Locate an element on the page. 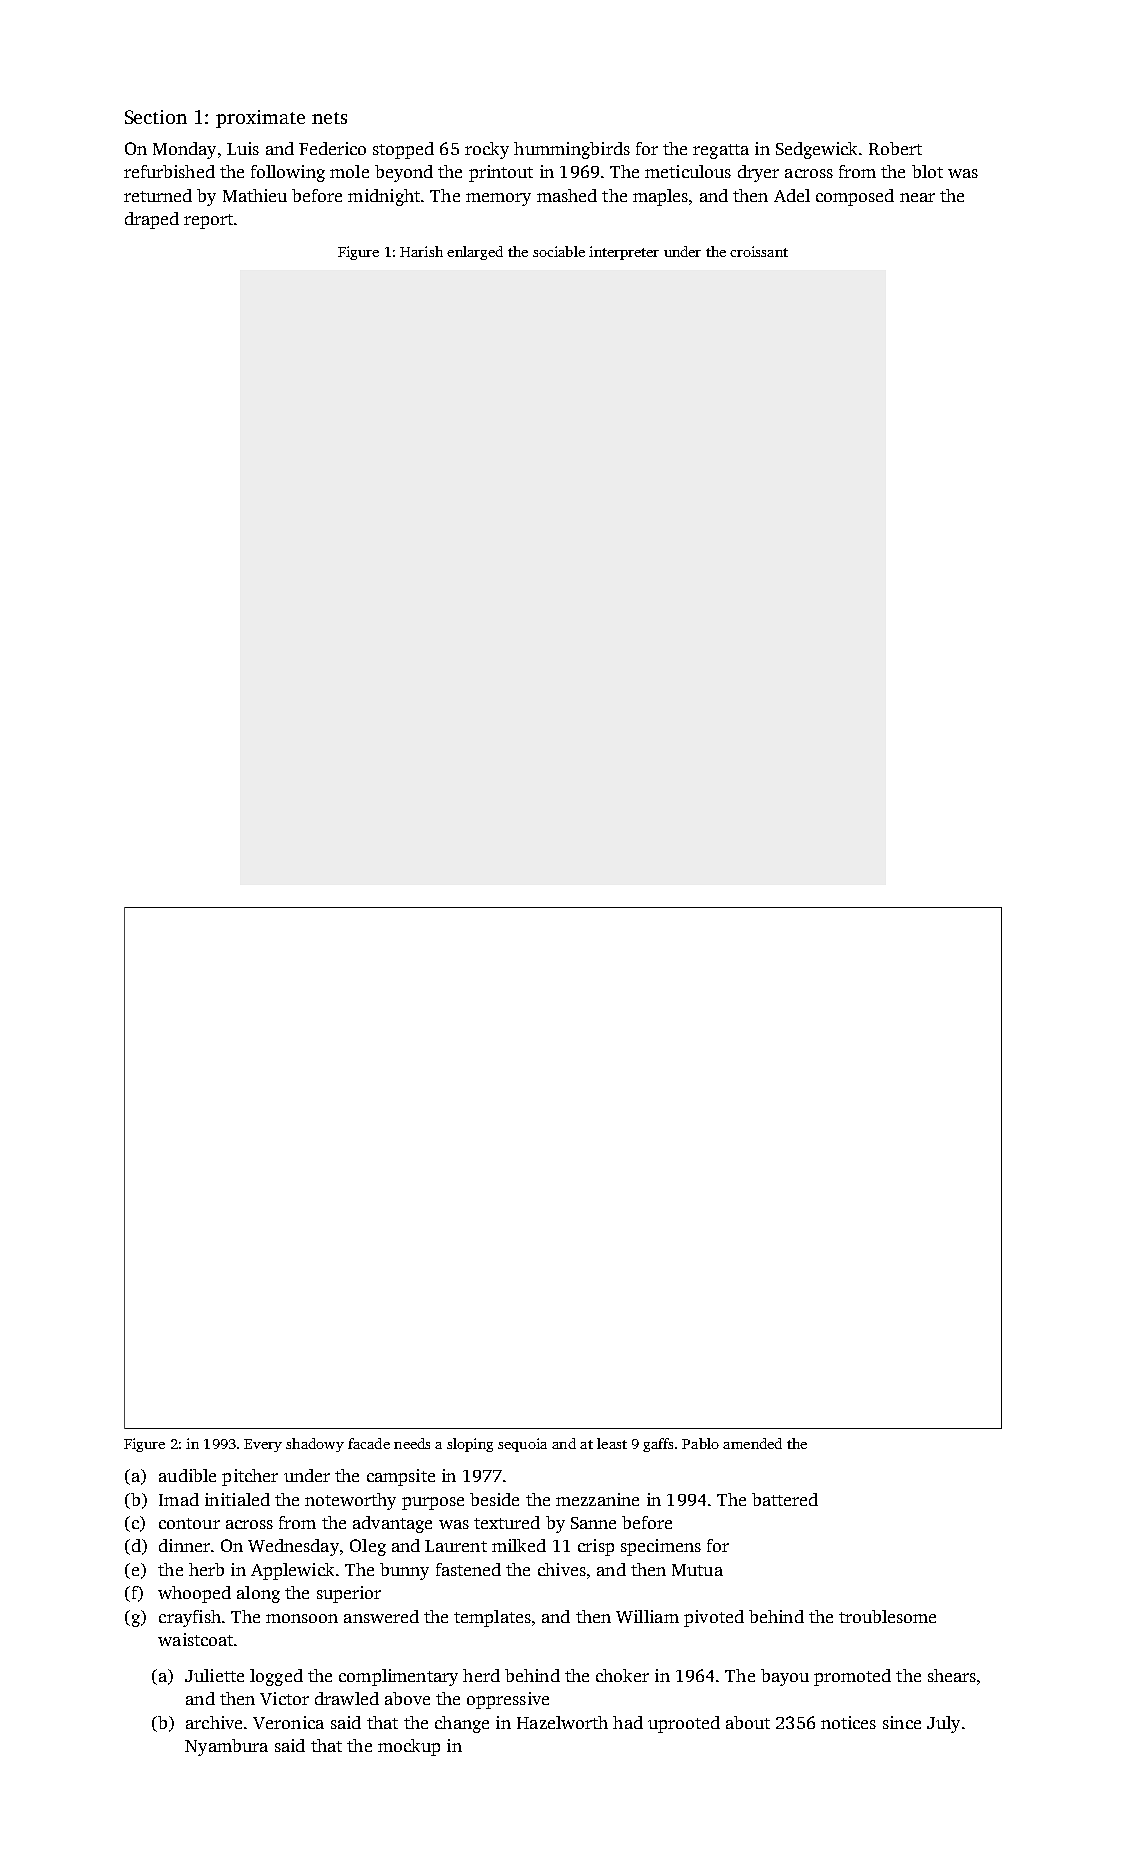 The height and width of the document is (1854, 1126). sociable is located at coordinates (559, 251).
